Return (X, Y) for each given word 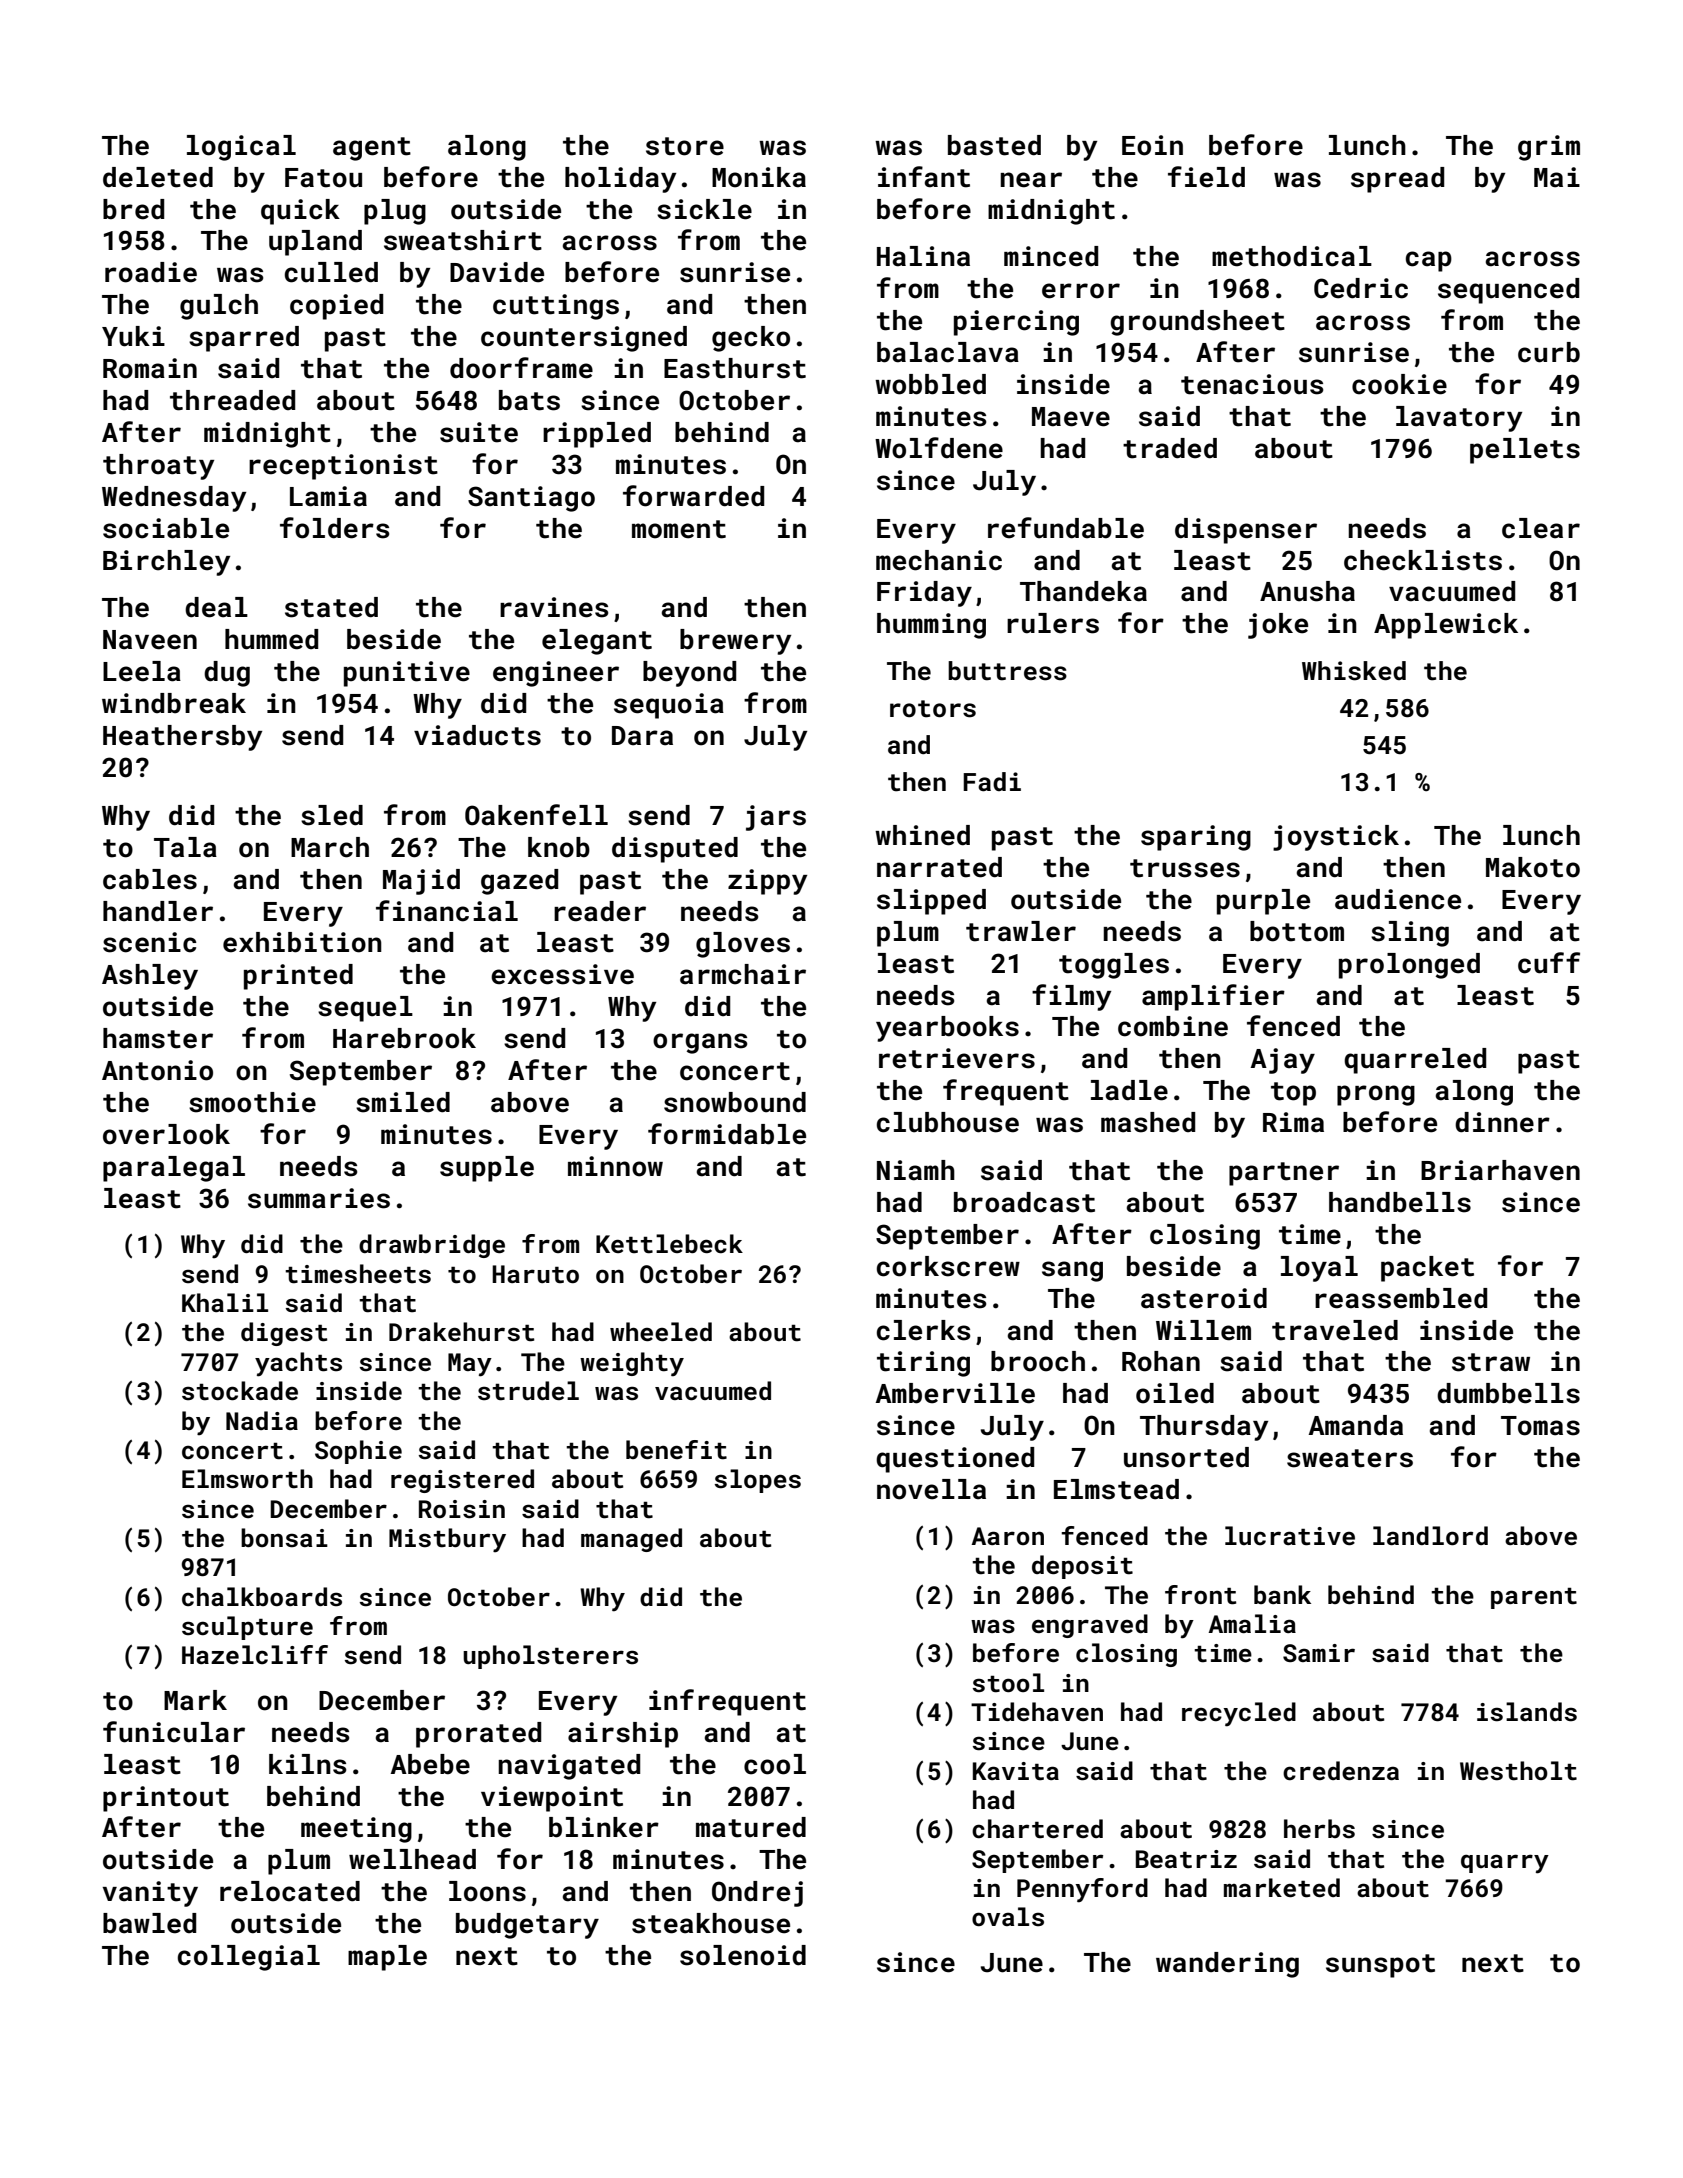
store (685, 146)
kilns (307, 1764)
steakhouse (711, 1923)
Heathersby (182, 738)
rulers (1053, 623)
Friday (924, 594)
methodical (1292, 256)
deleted (158, 177)
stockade (240, 1391)
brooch (1038, 1361)
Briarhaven (1500, 1170)
